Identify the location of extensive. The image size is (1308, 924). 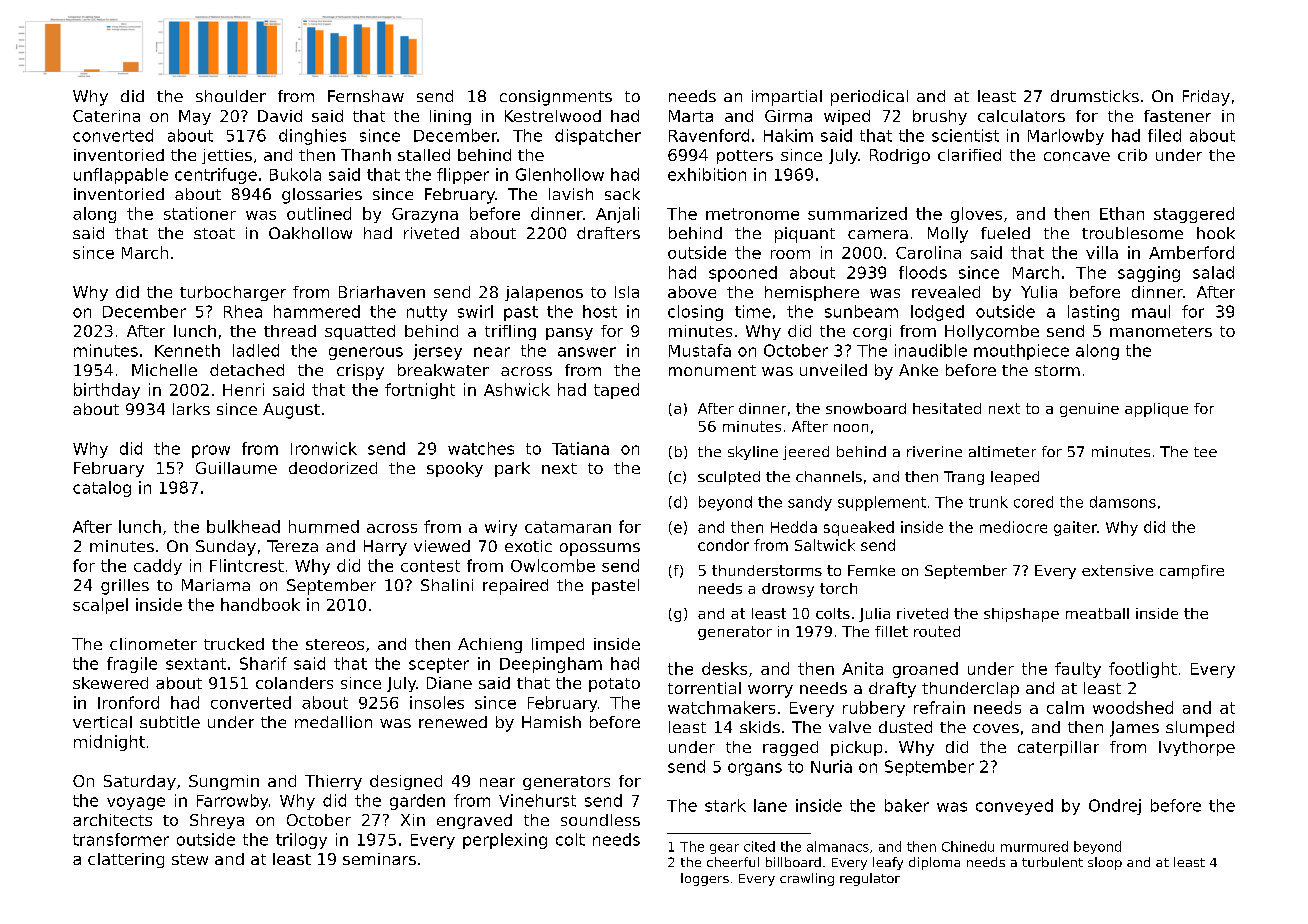
(1117, 570).
